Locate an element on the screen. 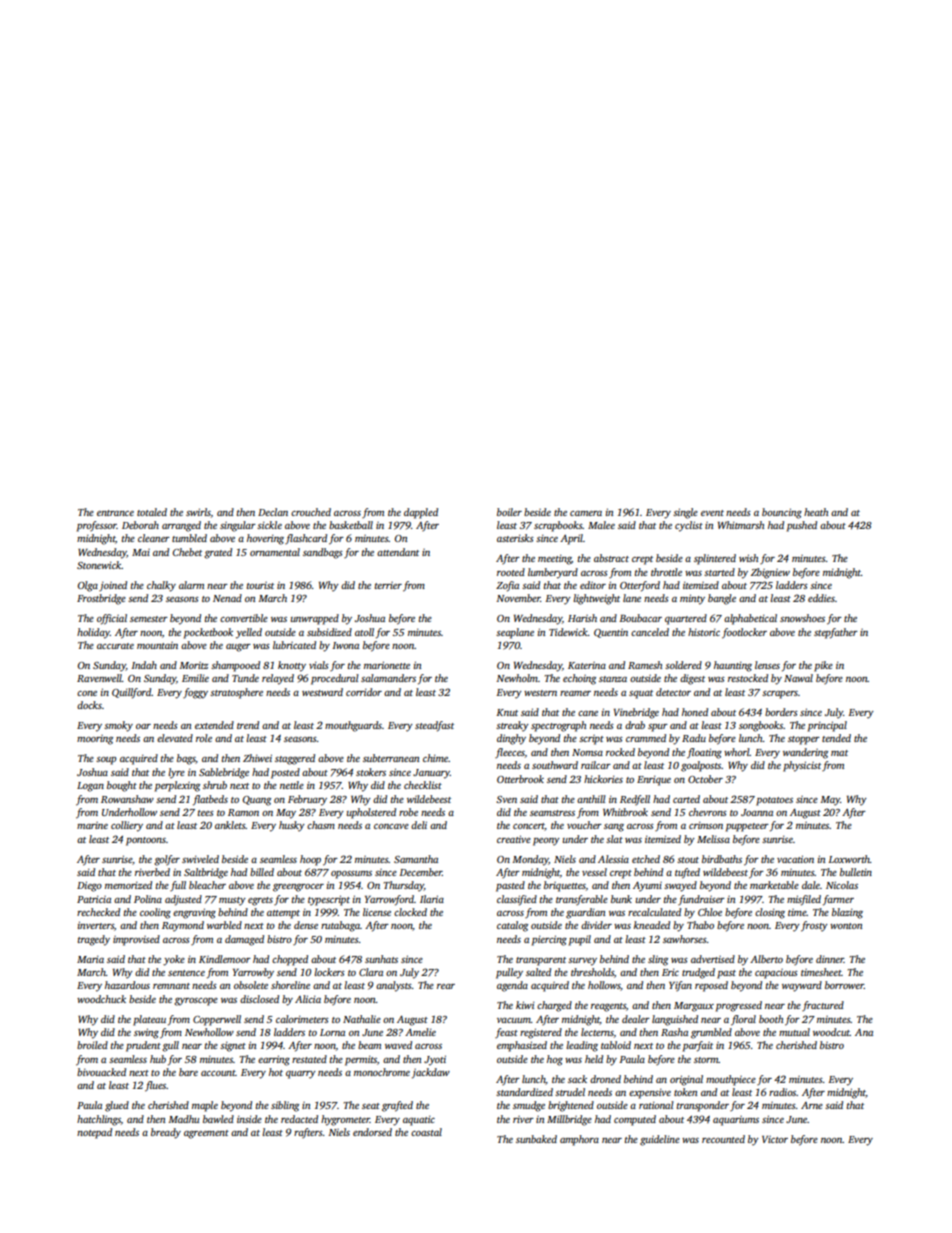 This screenshot has width=952, height=1233. broiled is located at coordinates (92, 1045).
